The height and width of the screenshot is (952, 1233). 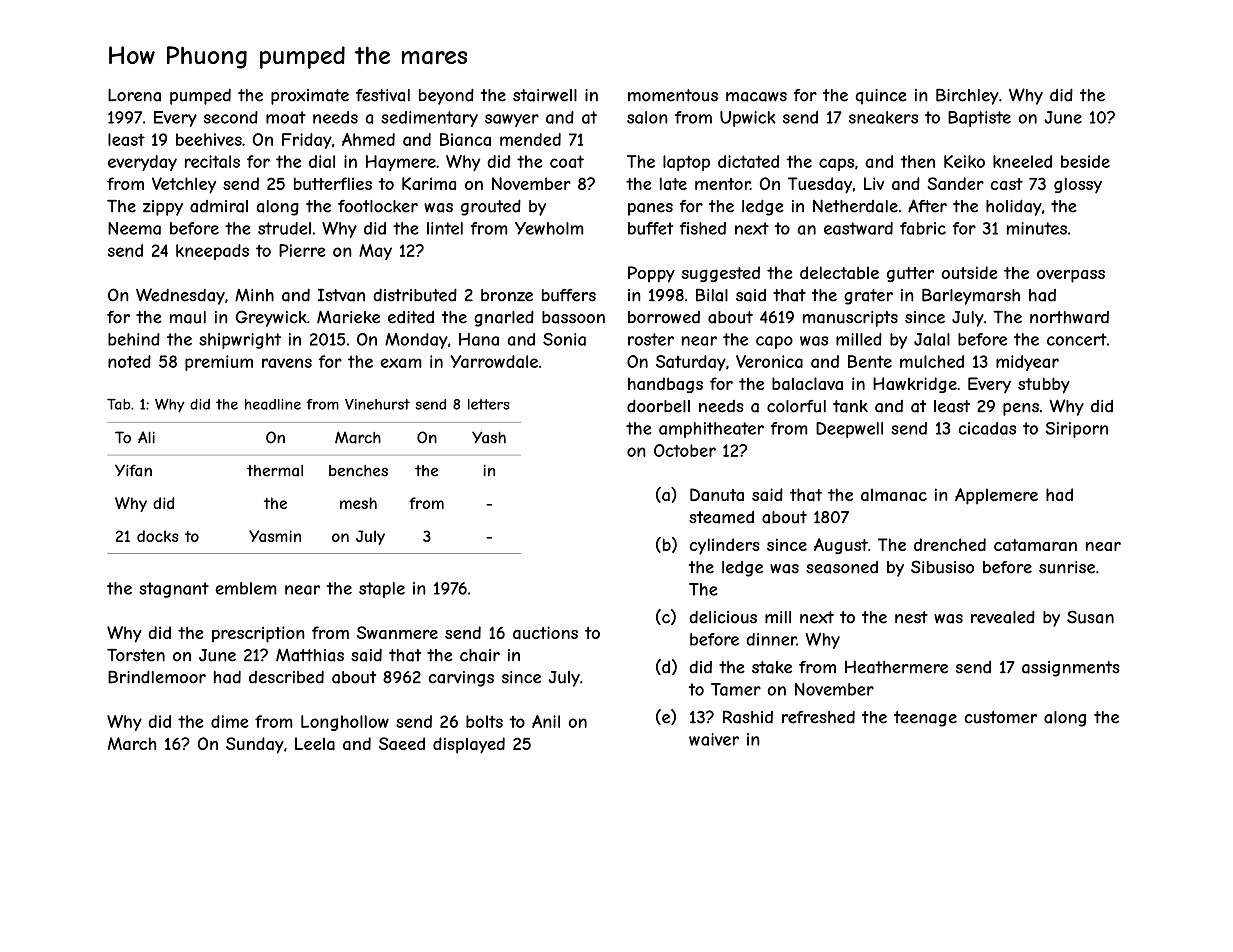 I want to click on Wednesday, so click(x=180, y=296).
